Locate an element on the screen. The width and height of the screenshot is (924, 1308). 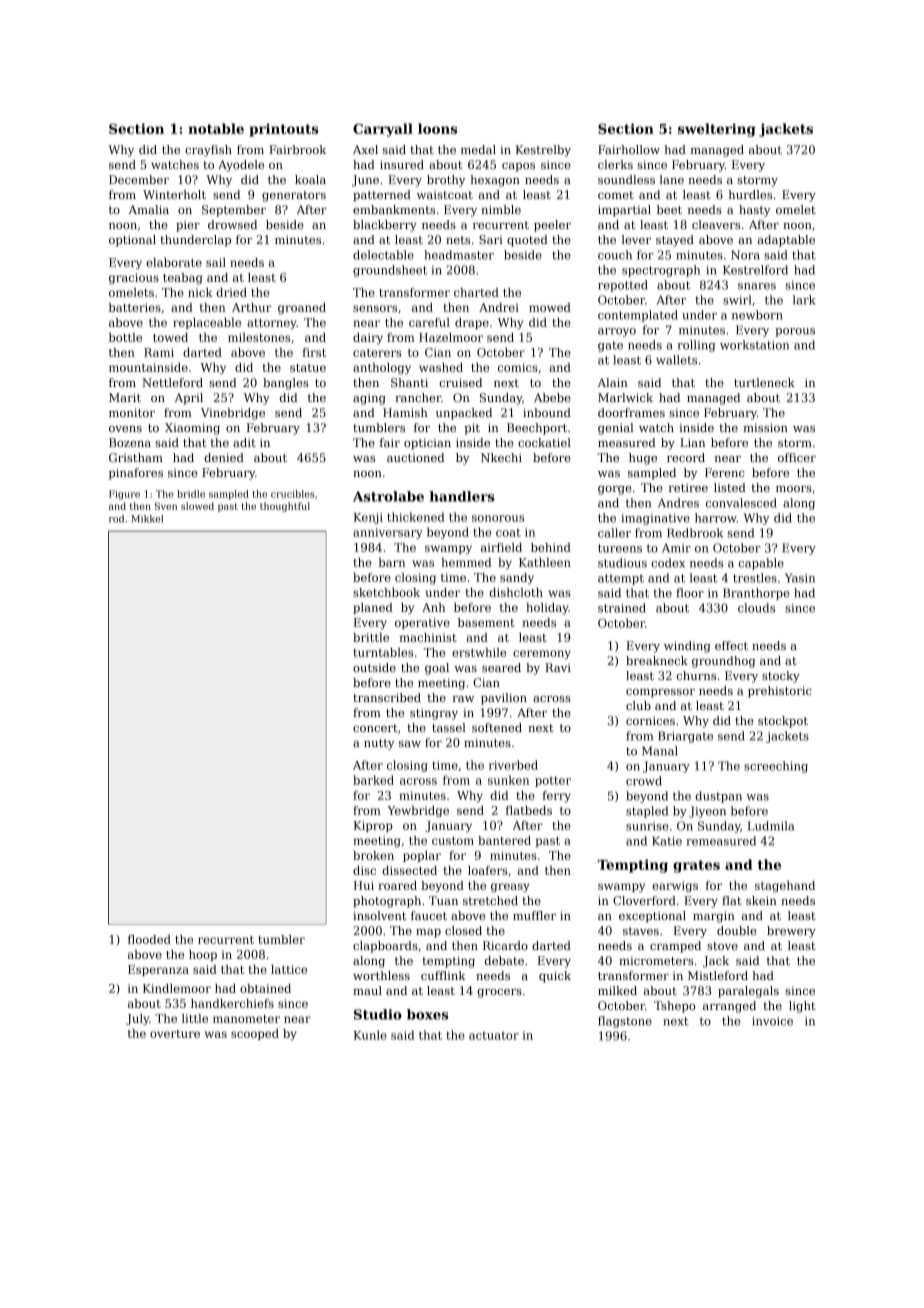
overture is located at coordinates (175, 1034).
